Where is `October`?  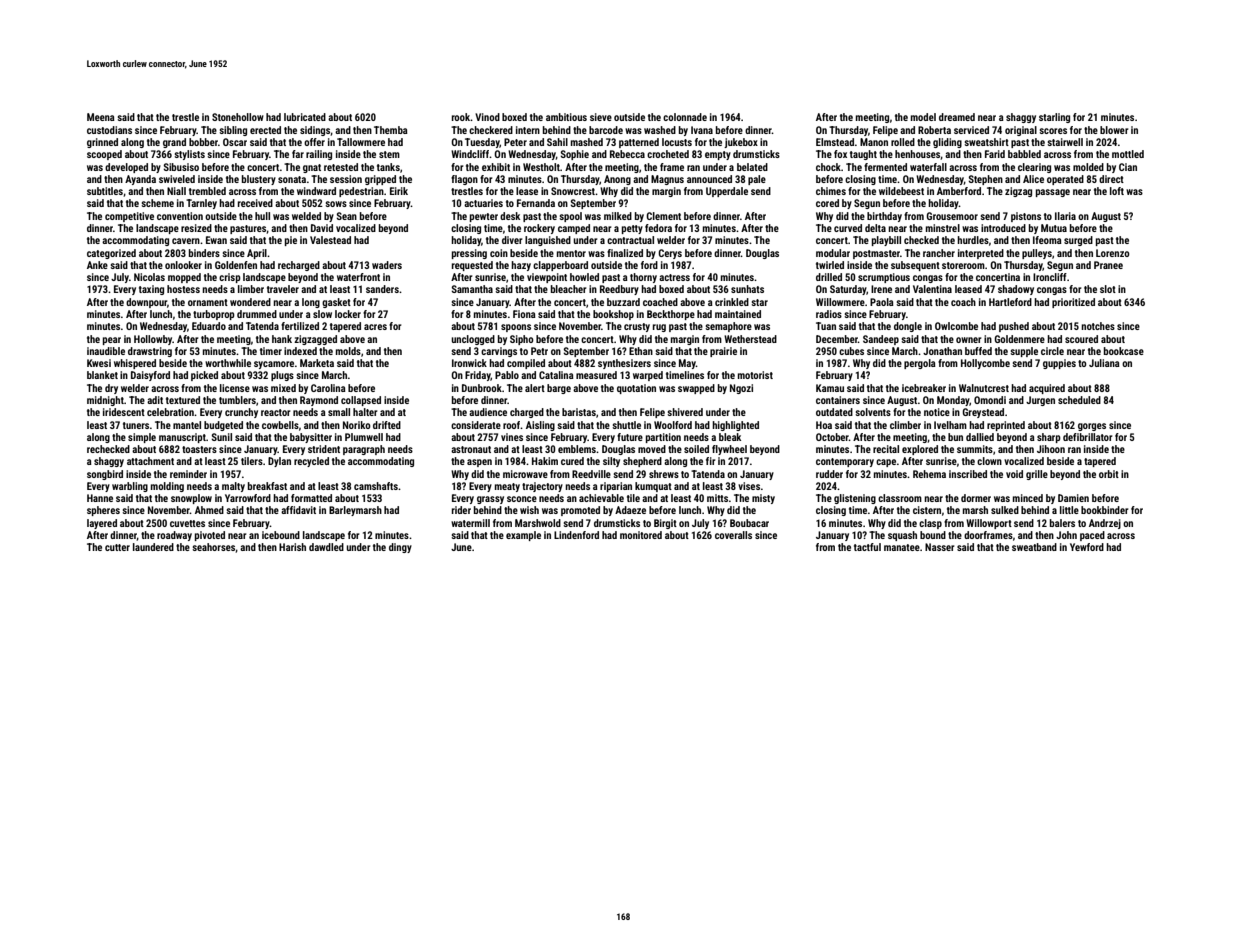 October is located at coordinates (832, 437).
